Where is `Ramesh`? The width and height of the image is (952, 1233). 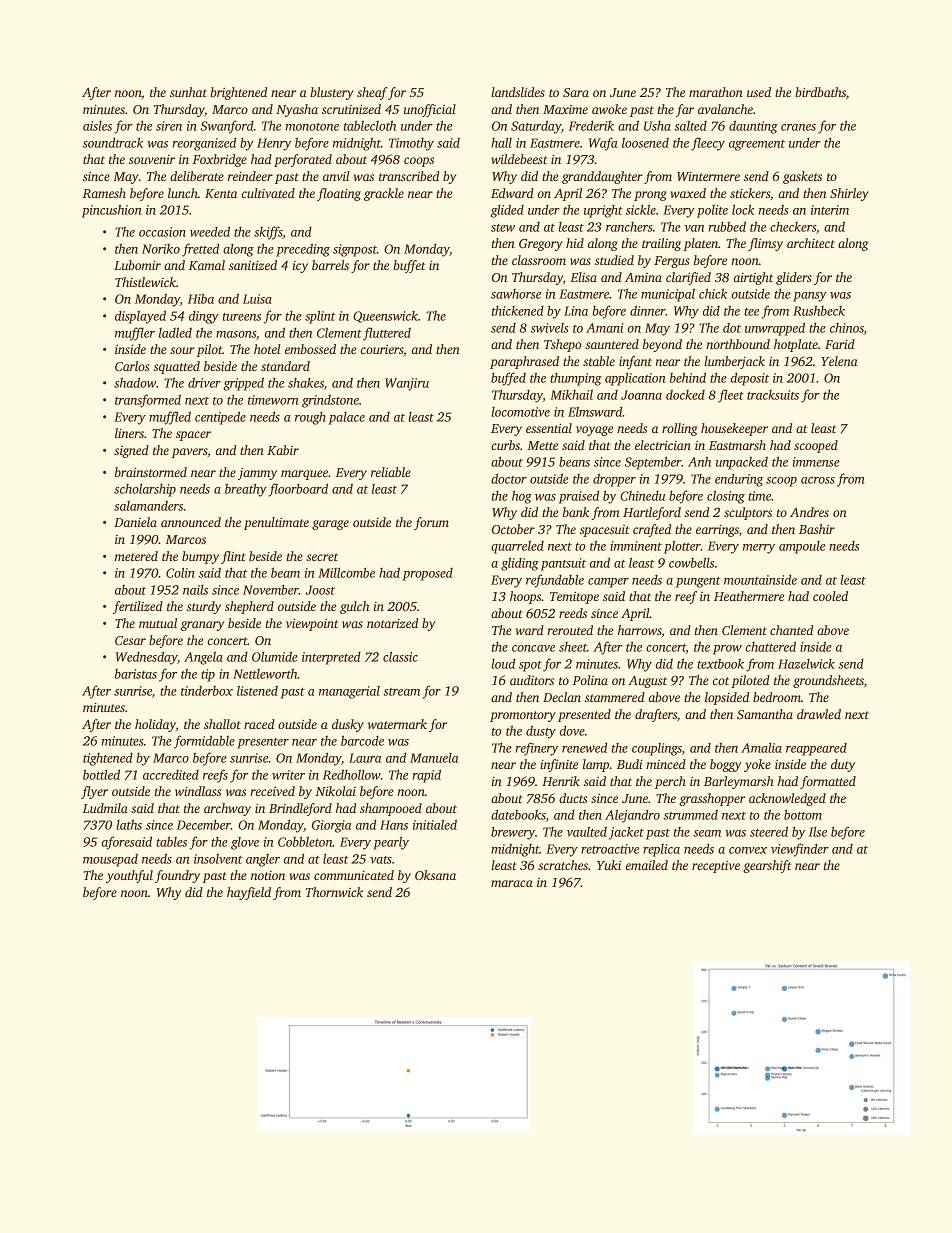
Ramesh is located at coordinates (104, 193).
